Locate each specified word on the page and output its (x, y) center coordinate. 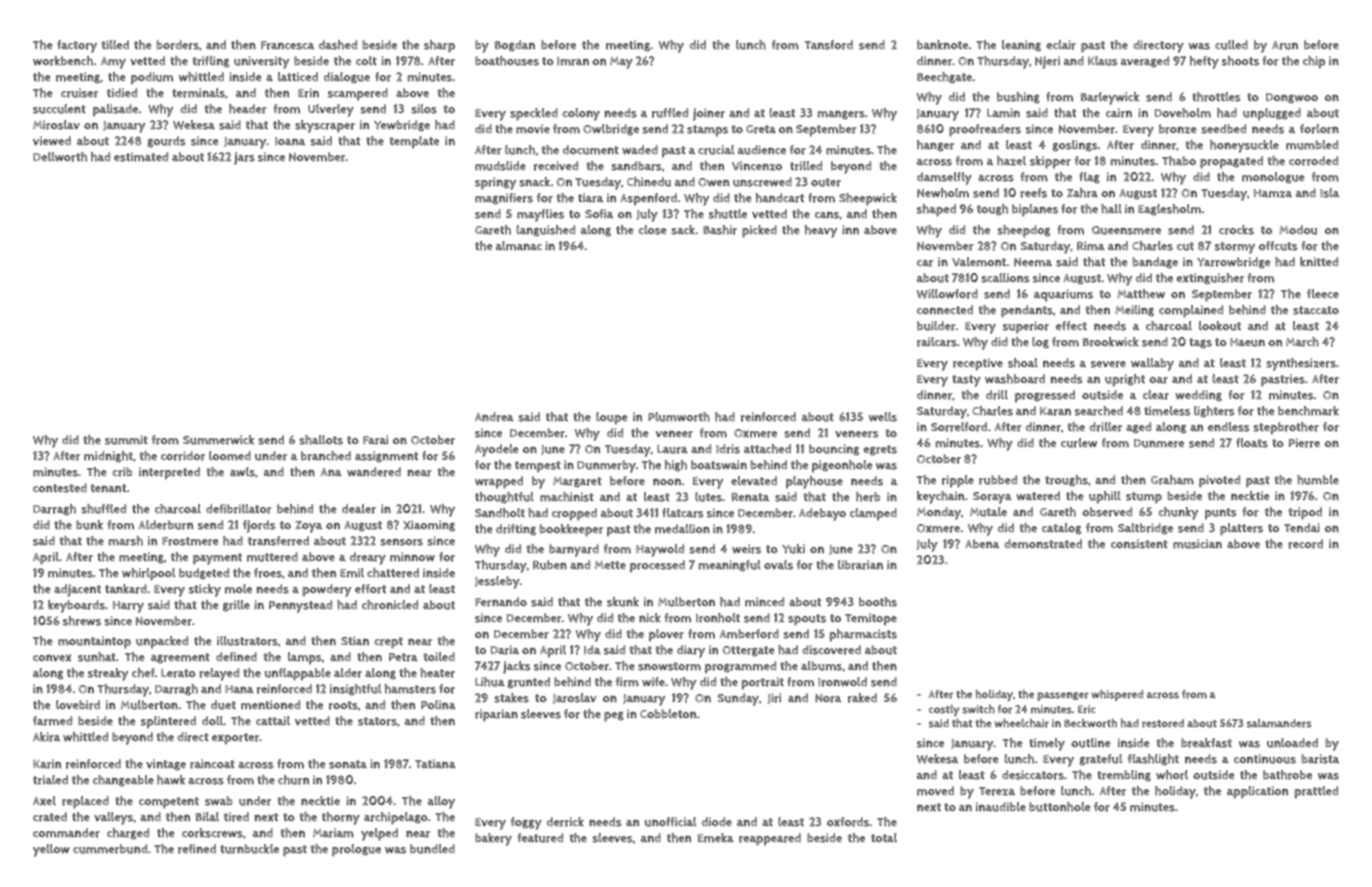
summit (126, 440)
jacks (517, 667)
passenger (1063, 696)
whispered (1117, 695)
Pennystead (300, 606)
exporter (236, 739)
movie (533, 129)
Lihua (490, 682)
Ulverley (331, 110)
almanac (519, 246)
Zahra (1082, 193)
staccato (1316, 310)
